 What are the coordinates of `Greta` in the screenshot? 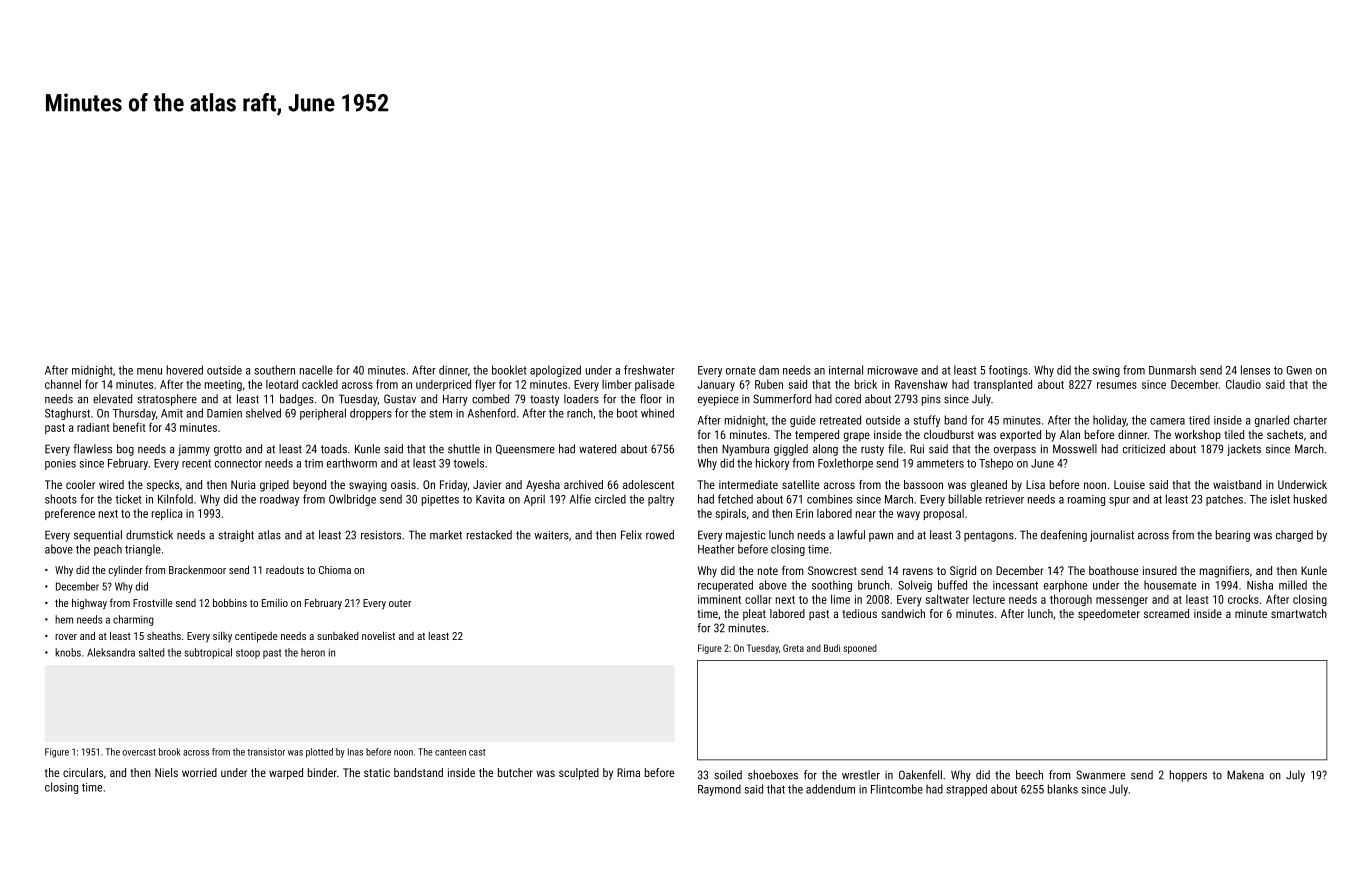 It's located at (793, 648).
